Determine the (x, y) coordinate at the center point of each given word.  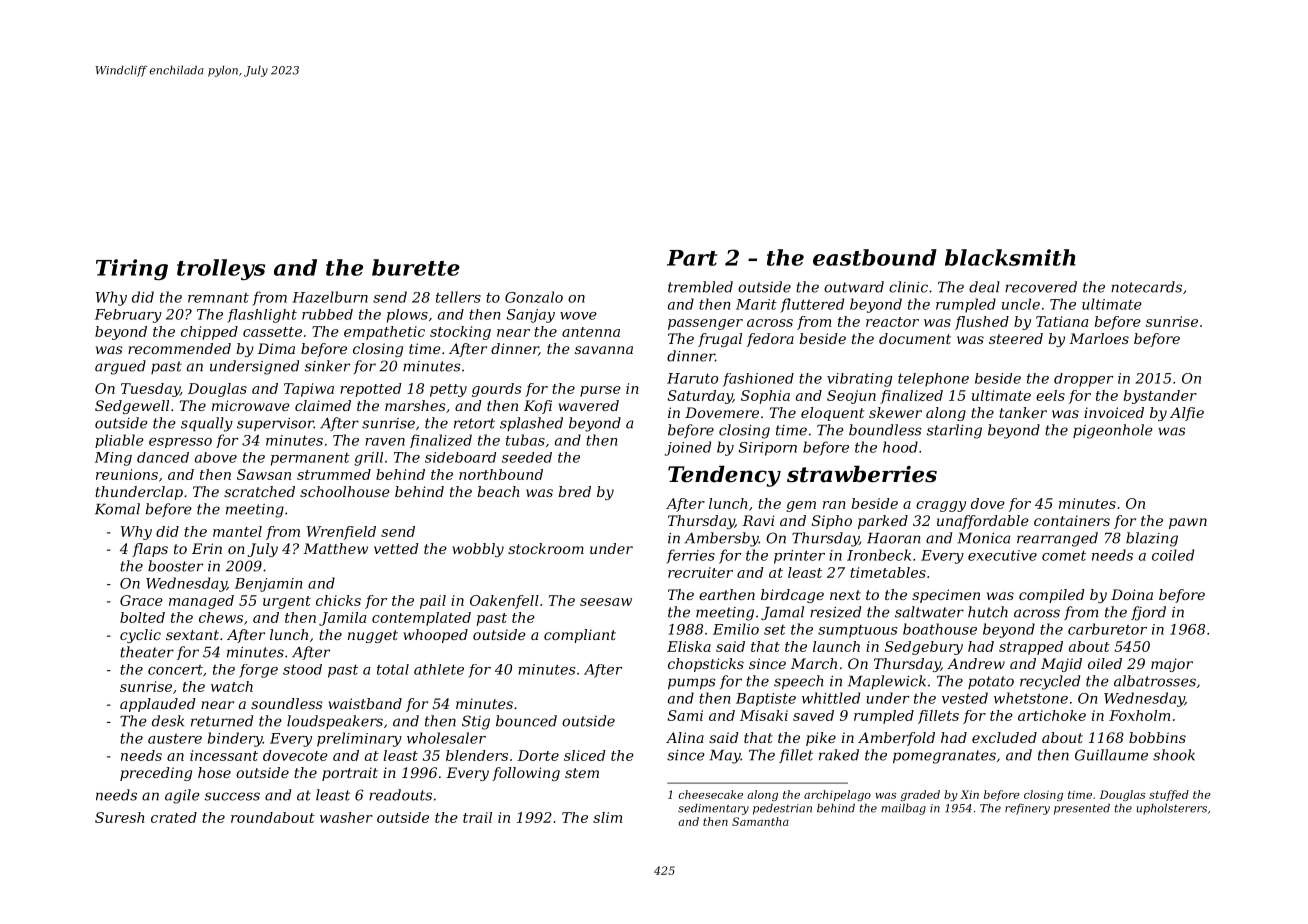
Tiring (132, 269)
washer (346, 817)
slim (607, 817)
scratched (259, 491)
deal (984, 287)
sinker (327, 366)
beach (498, 491)
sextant (192, 635)
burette (416, 267)
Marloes (1099, 338)
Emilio (736, 629)
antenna (591, 332)
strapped (1031, 648)
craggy (941, 506)
